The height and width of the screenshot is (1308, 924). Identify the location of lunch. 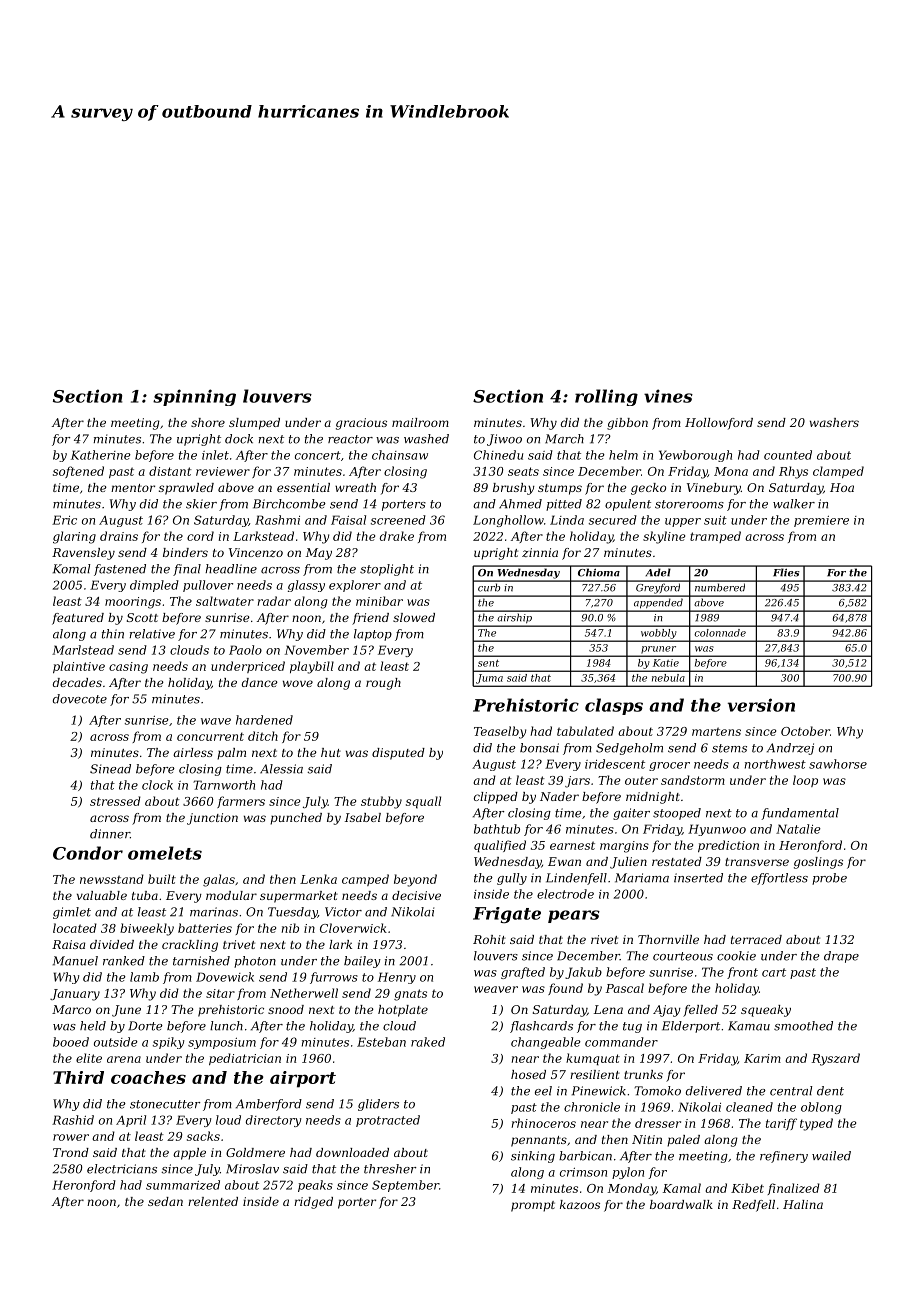
(226, 1026).
